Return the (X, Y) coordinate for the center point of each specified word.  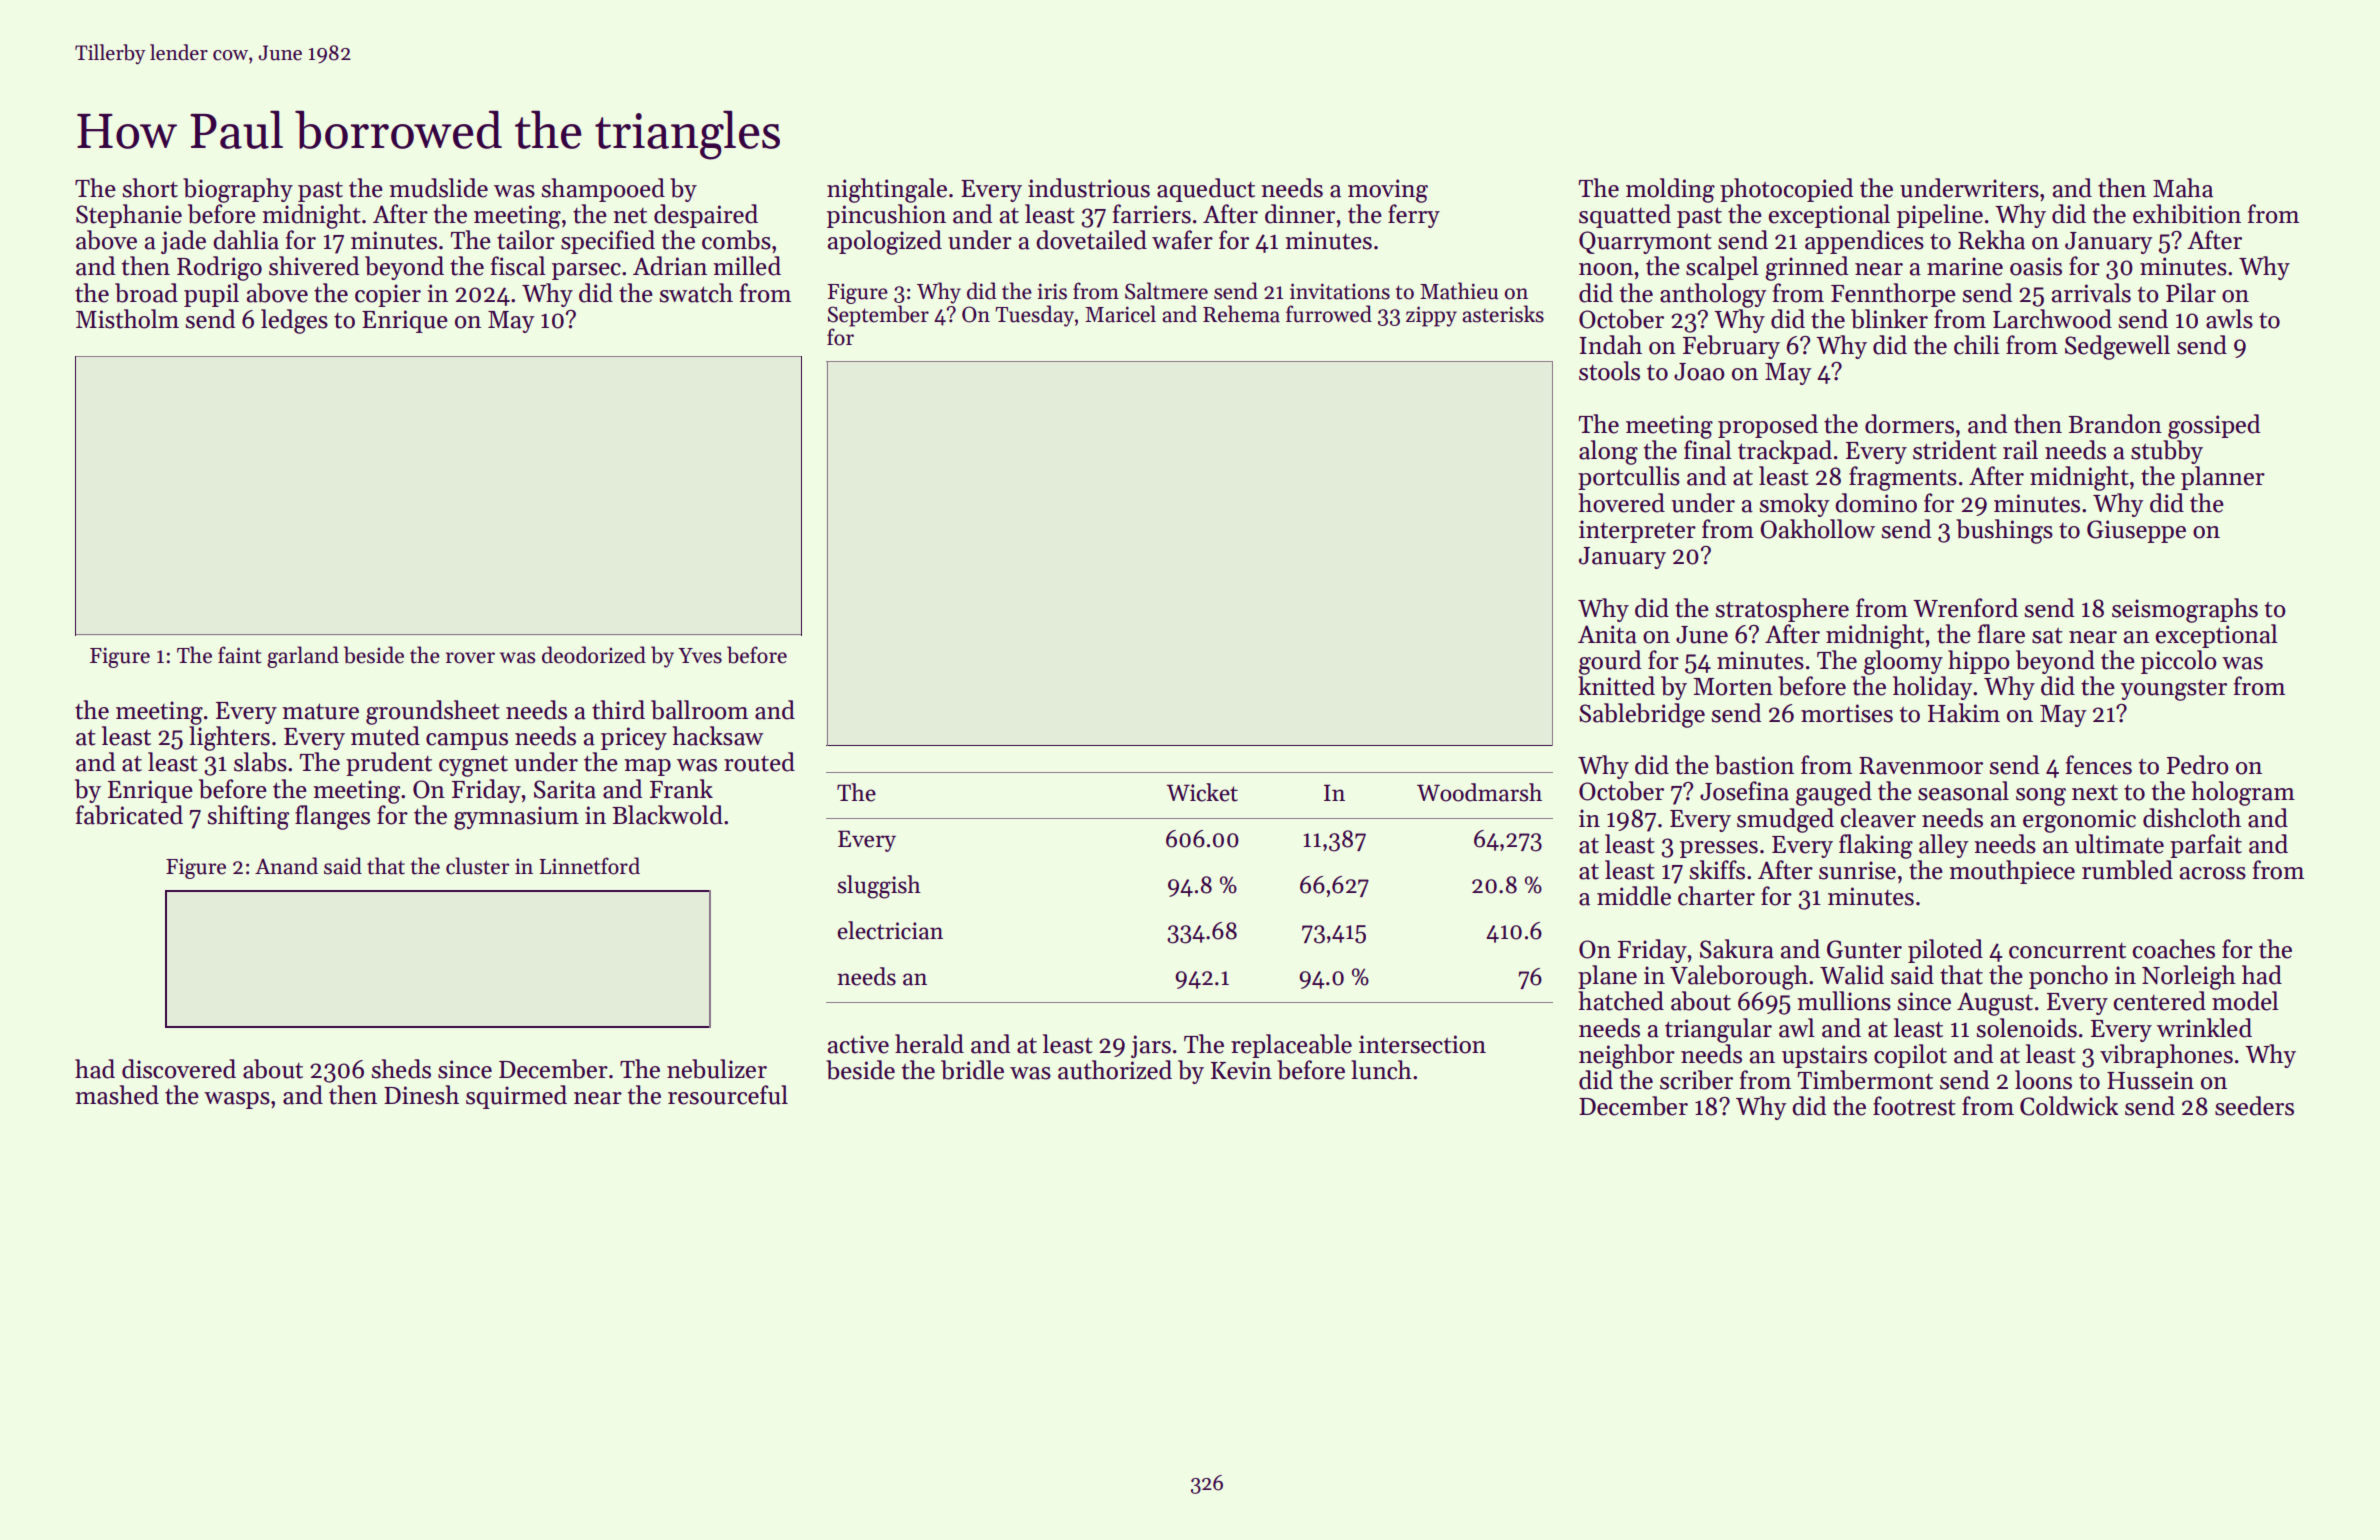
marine (1965, 266)
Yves (700, 656)
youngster (2174, 690)
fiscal (518, 266)
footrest (1914, 1106)
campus (467, 741)
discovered (179, 1069)
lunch (1381, 1070)
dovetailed (1091, 240)
